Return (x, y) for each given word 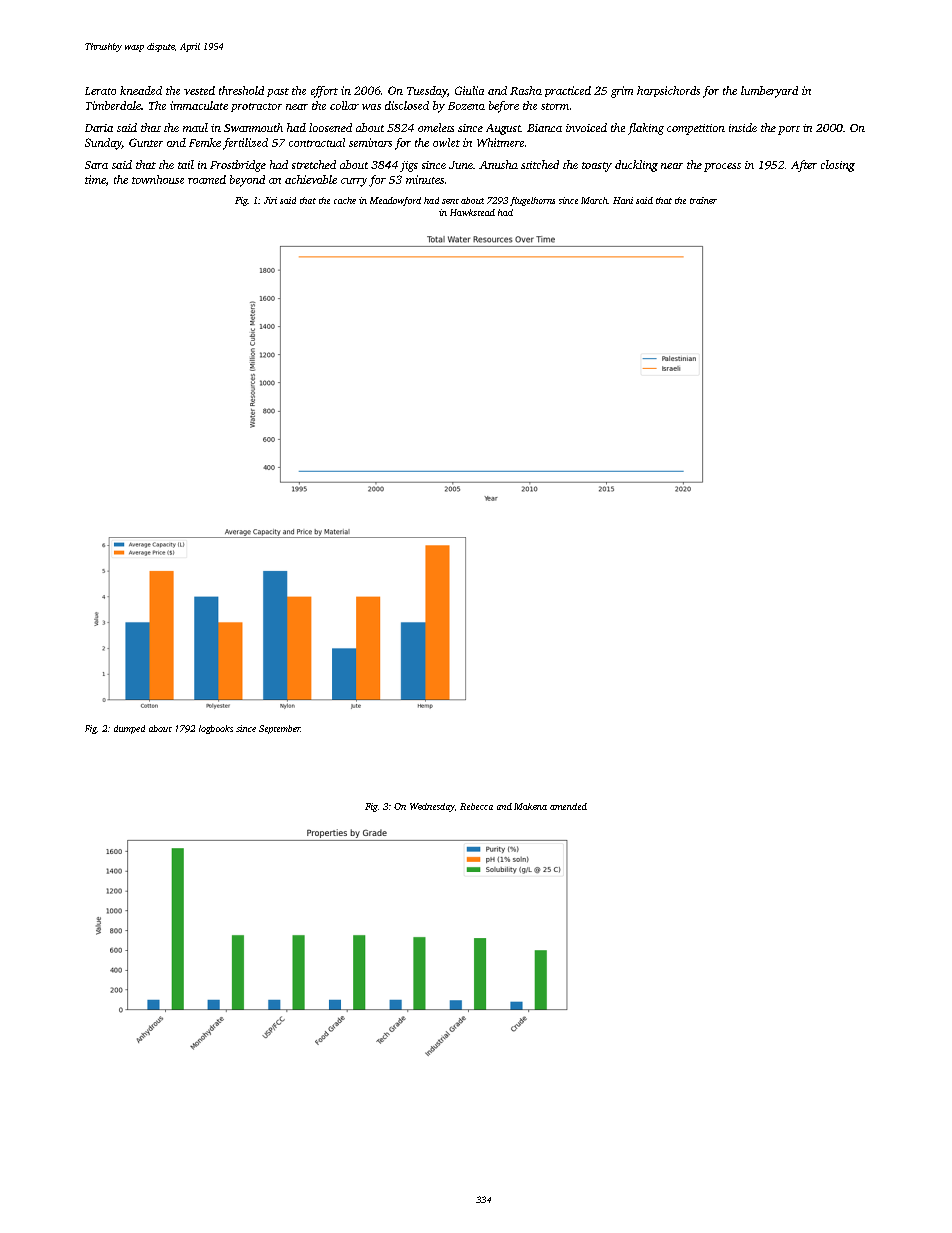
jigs (409, 166)
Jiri (270, 200)
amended (568, 806)
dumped (129, 729)
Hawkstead (472, 212)
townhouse (158, 179)
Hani (623, 200)
